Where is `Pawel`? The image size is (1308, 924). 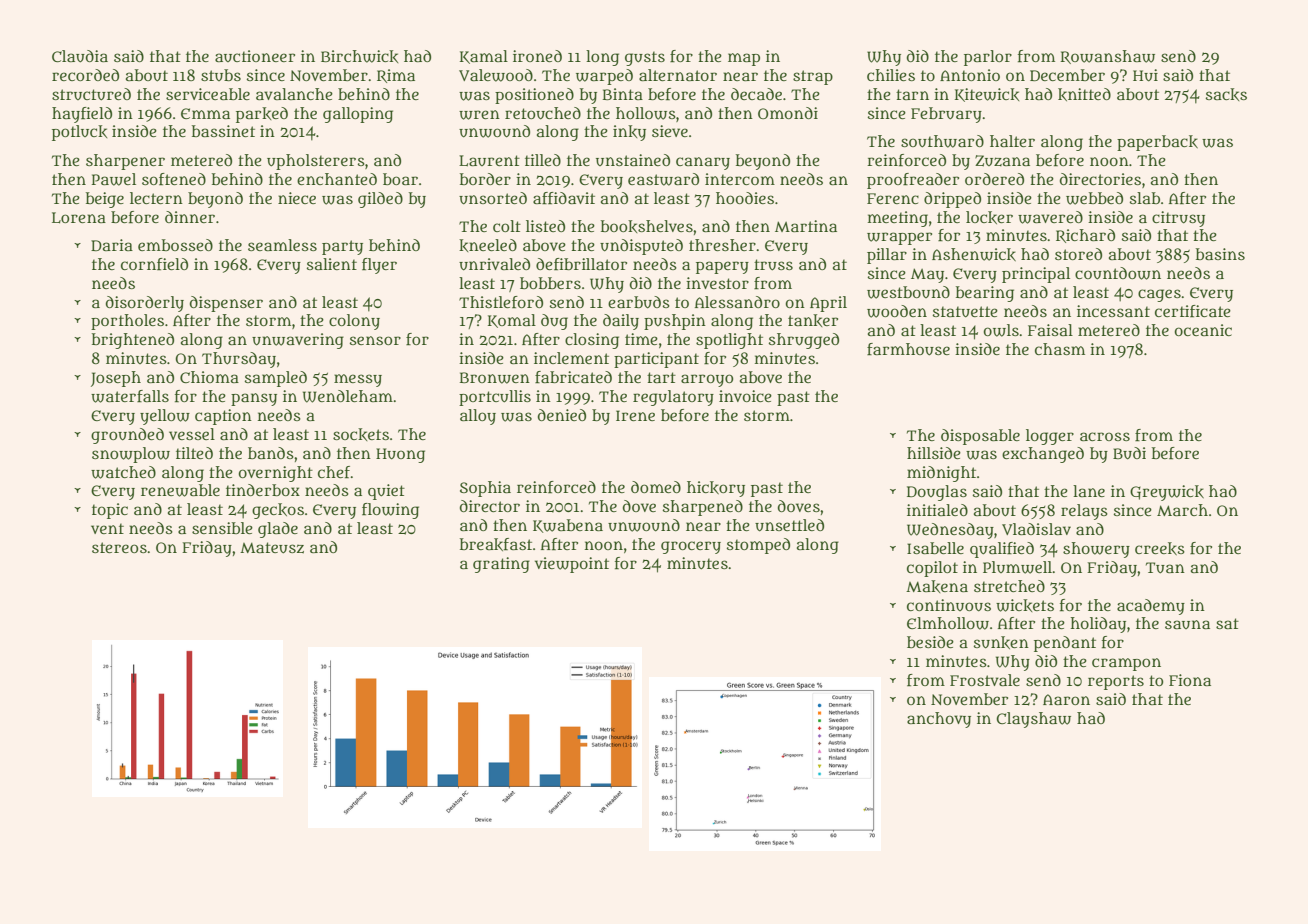 Pawel is located at coordinates (114, 179).
